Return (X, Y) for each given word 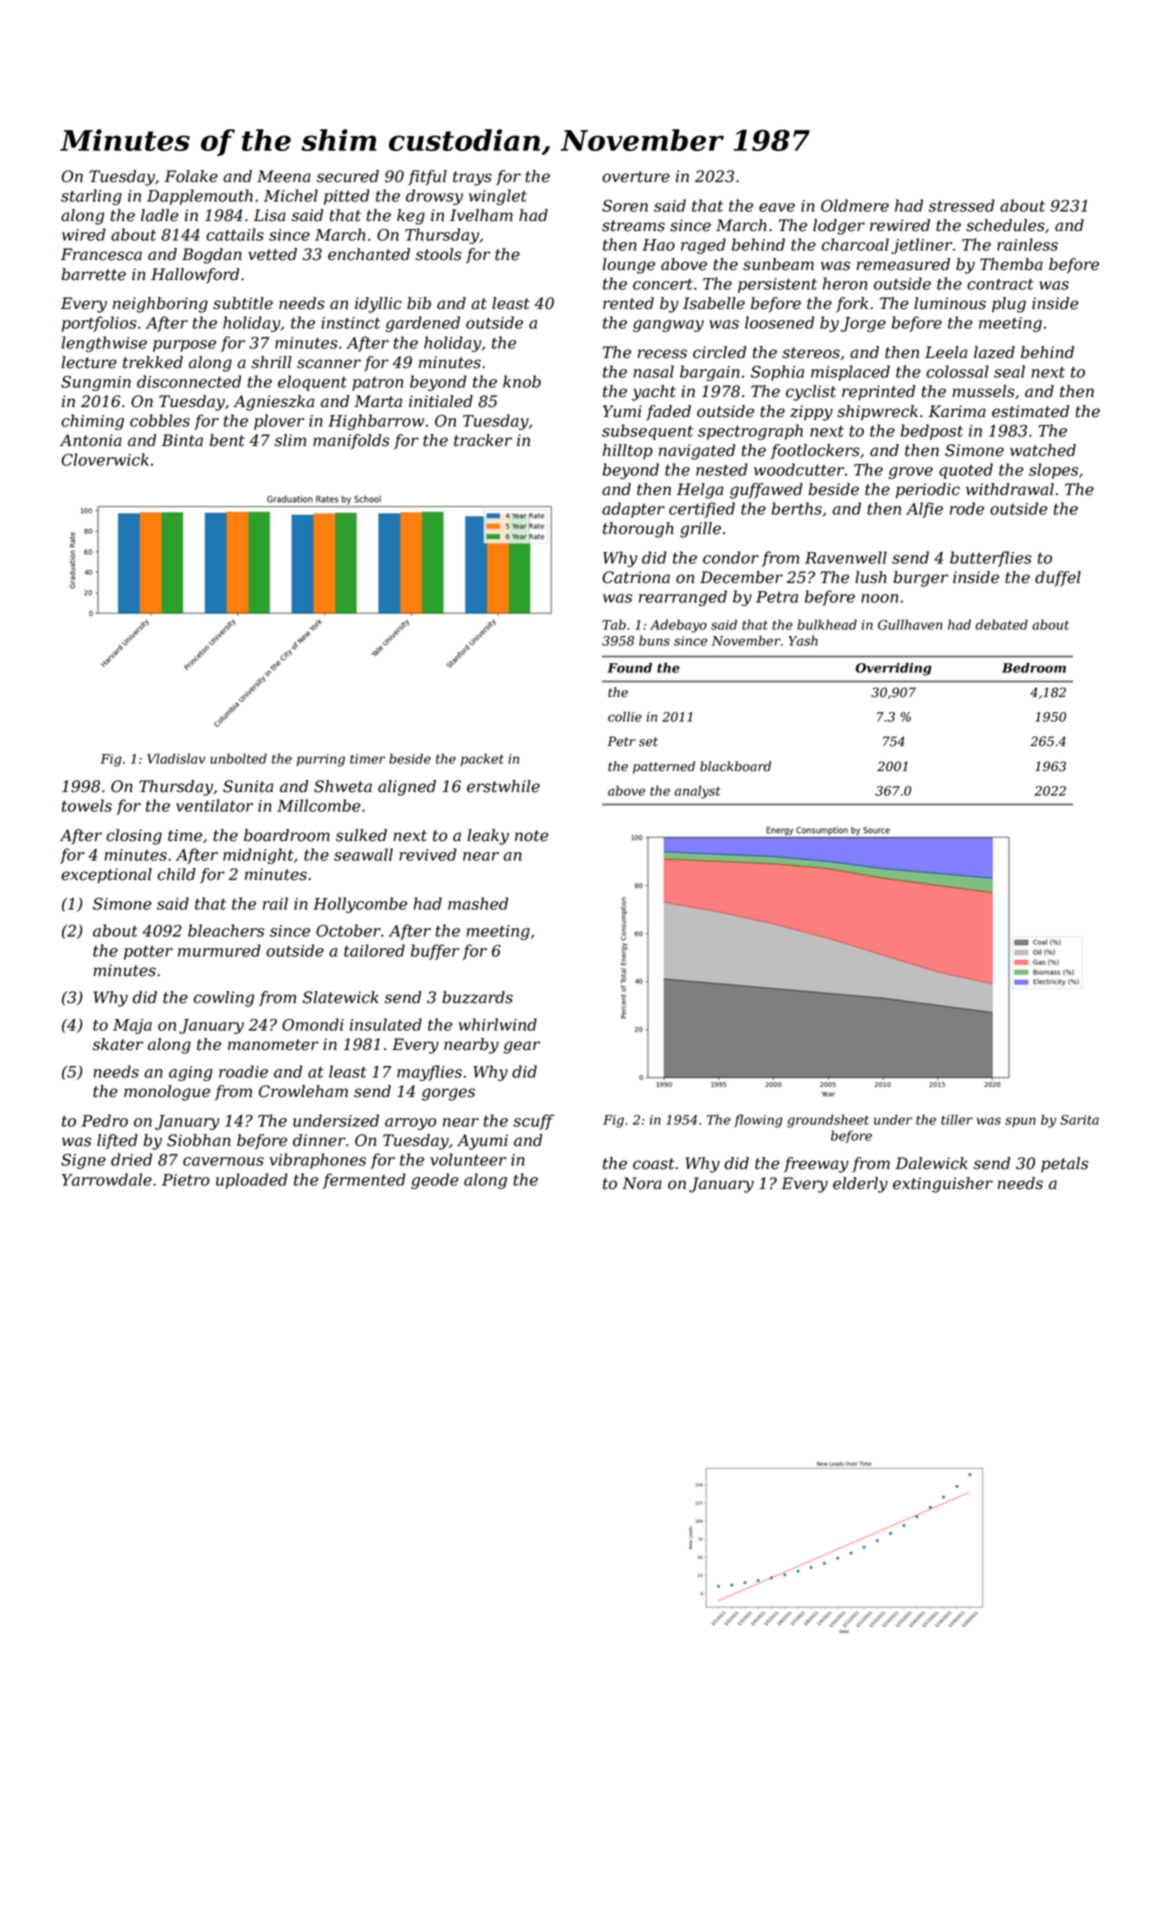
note (531, 836)
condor (731, 557)
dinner (319, 1140)
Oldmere (855, 205)
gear (522, 1047)
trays (472, 178)
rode (967, 508)
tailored (374, 950)
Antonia (91, 440)
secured (348, 176)
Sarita (1079, 1120)
